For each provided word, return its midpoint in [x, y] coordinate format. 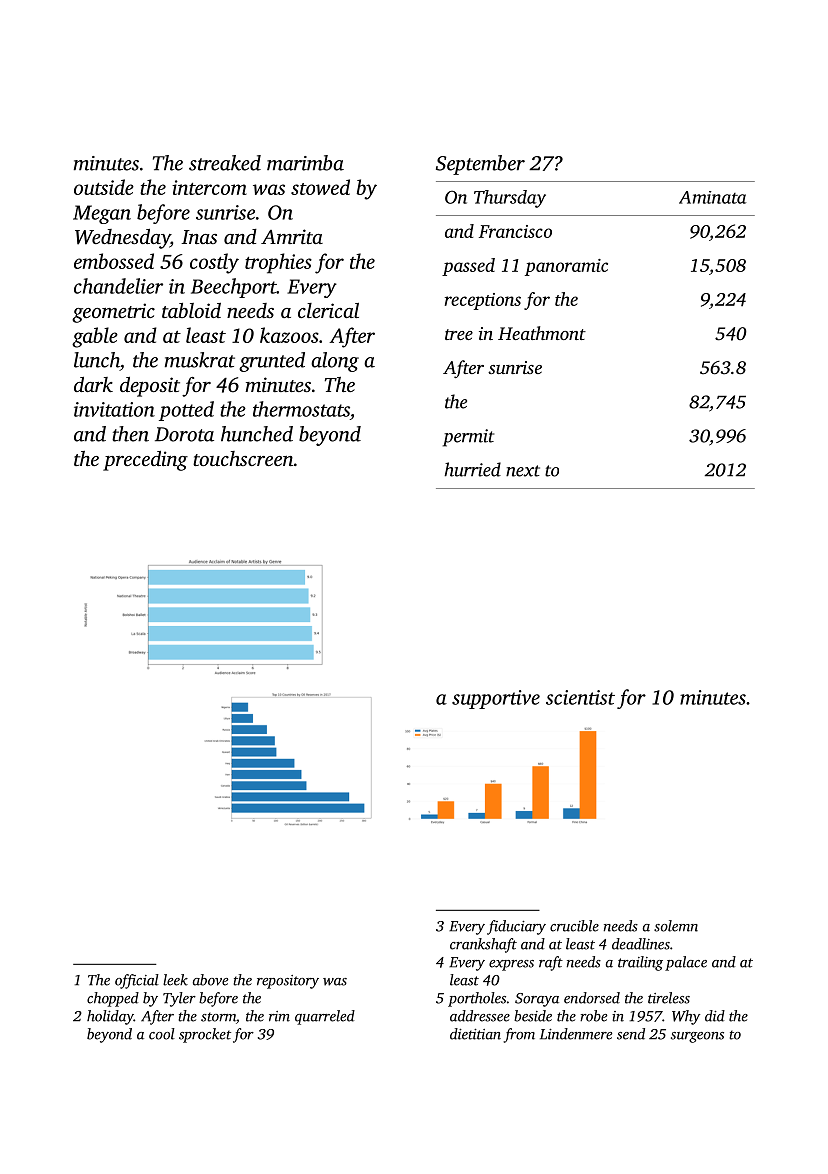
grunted [272, 362]
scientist [580, 697]
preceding [145, 461]
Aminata [713, 197]
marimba [305, 163]
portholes [477, 999]
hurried [472, 469]
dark [93, 384]
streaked [225, 163]
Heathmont [542, 333]
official [137, 981]
